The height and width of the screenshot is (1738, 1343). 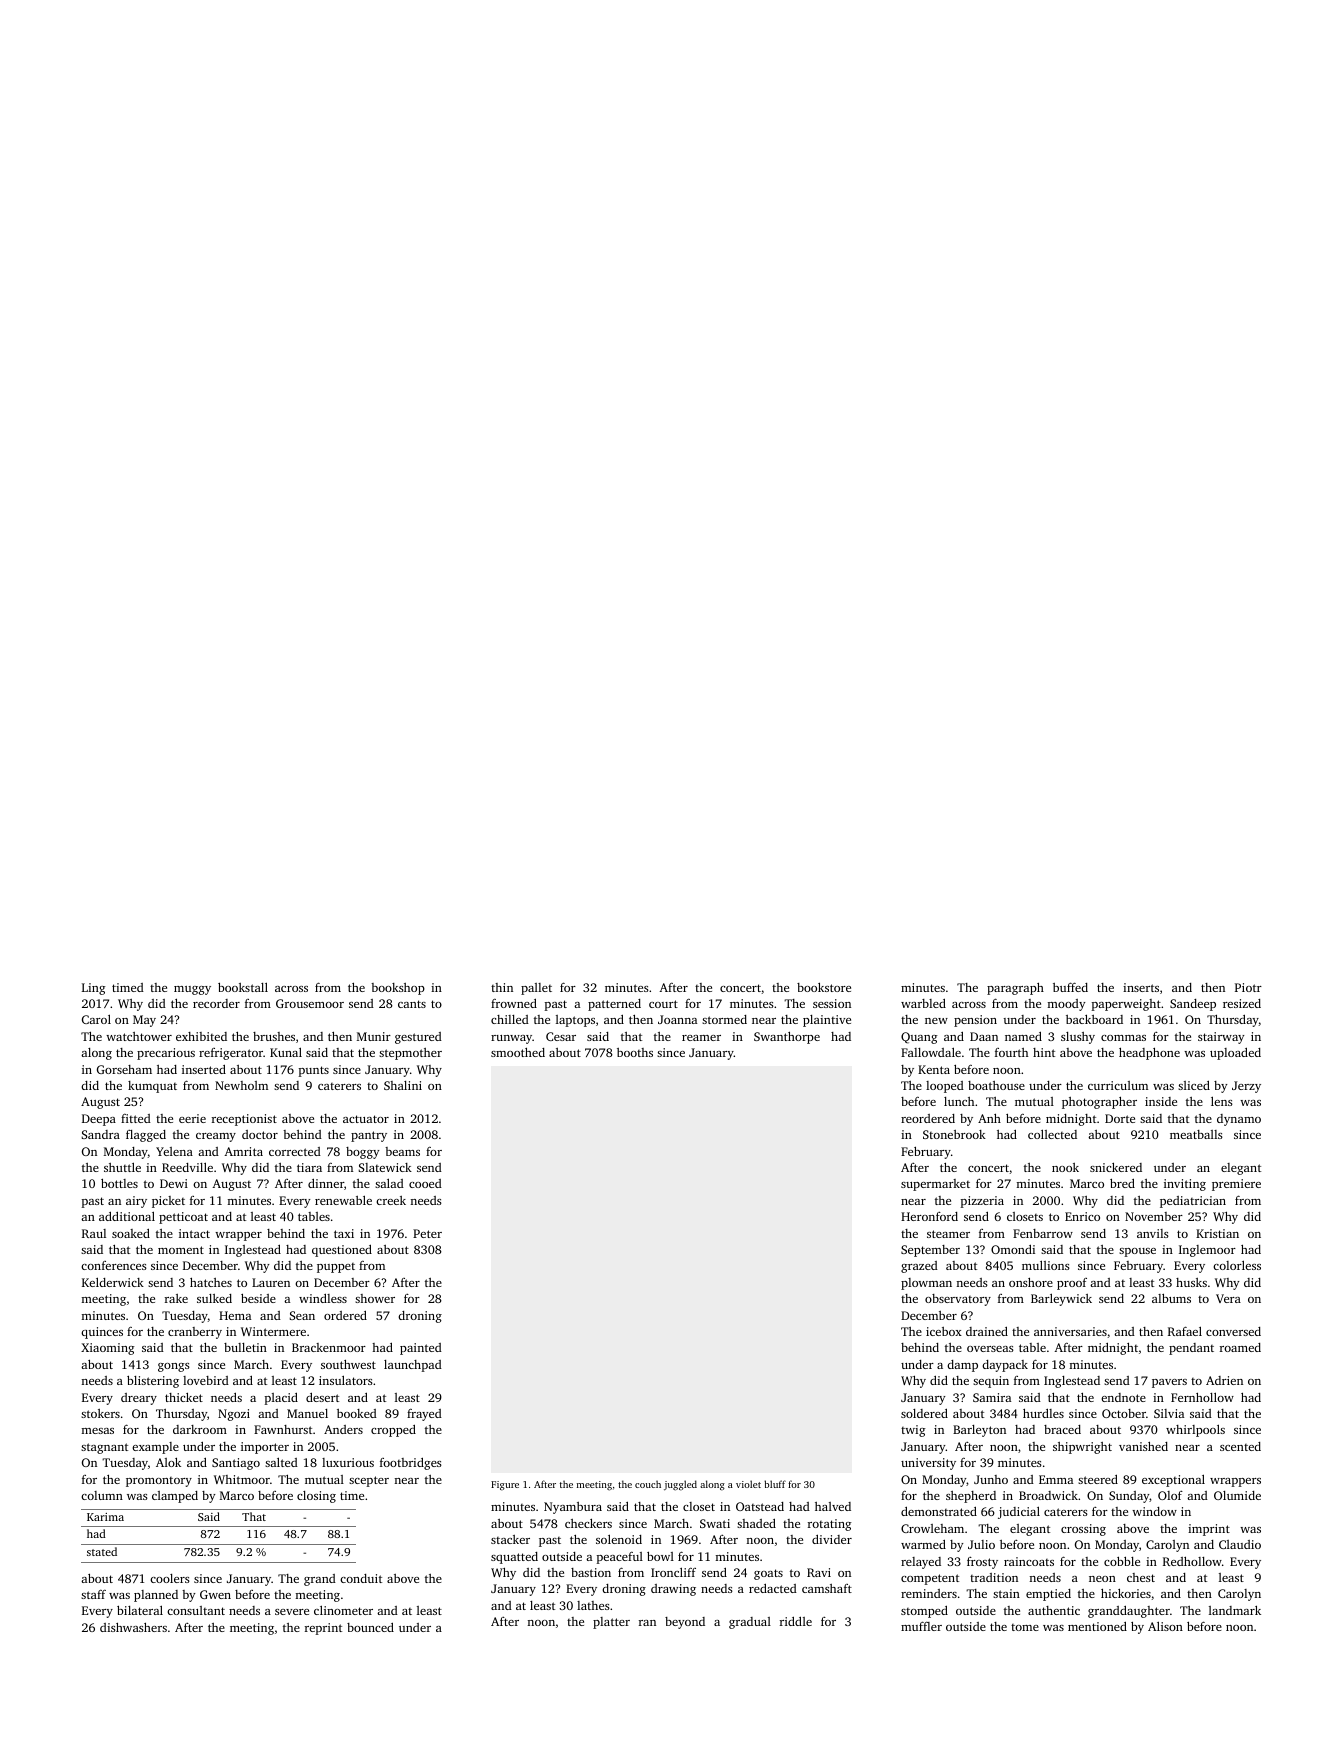 I want to click on mentioned, so click(x=1097, y=1626).
